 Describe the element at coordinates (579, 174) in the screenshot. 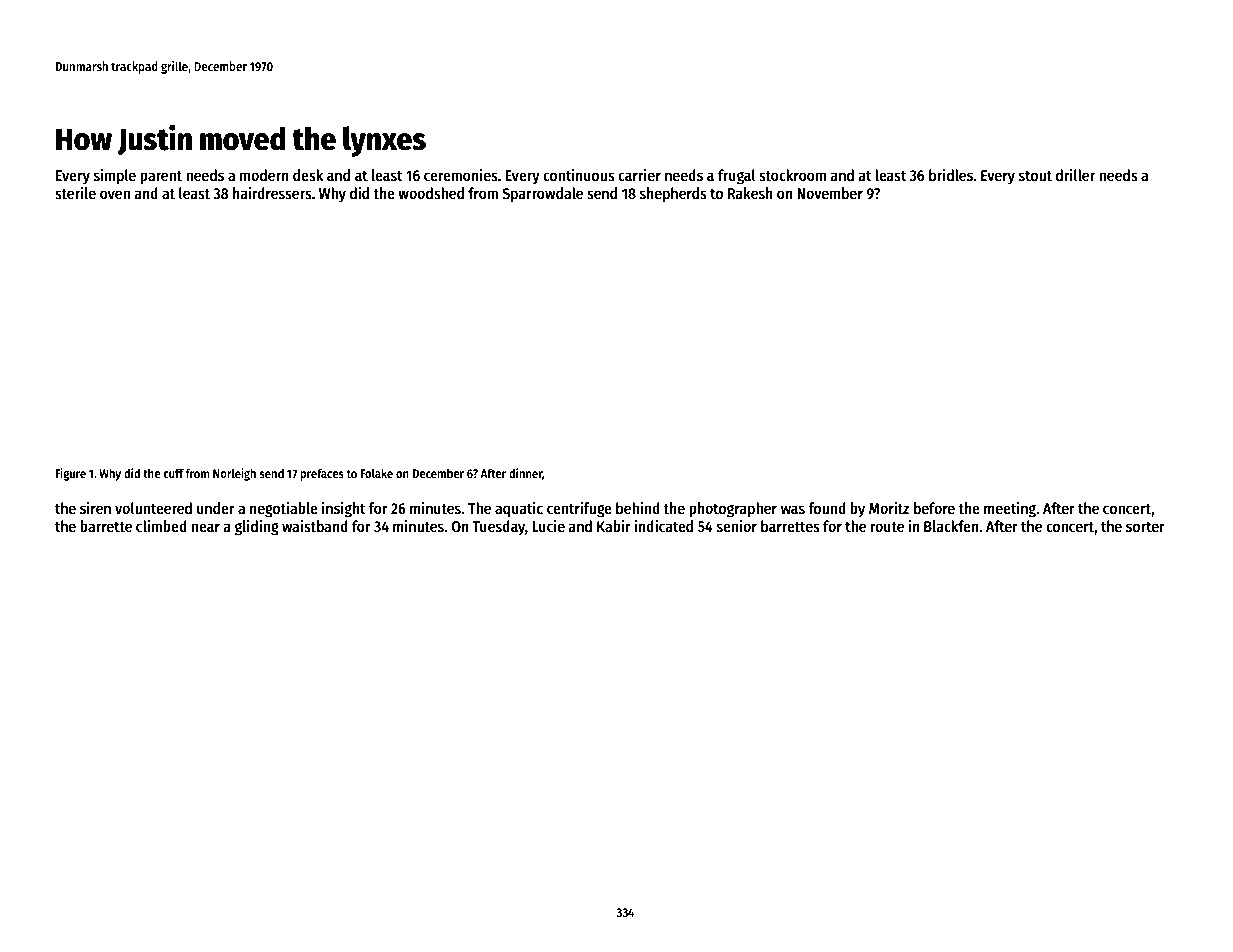

I see `continuous` at that location.
